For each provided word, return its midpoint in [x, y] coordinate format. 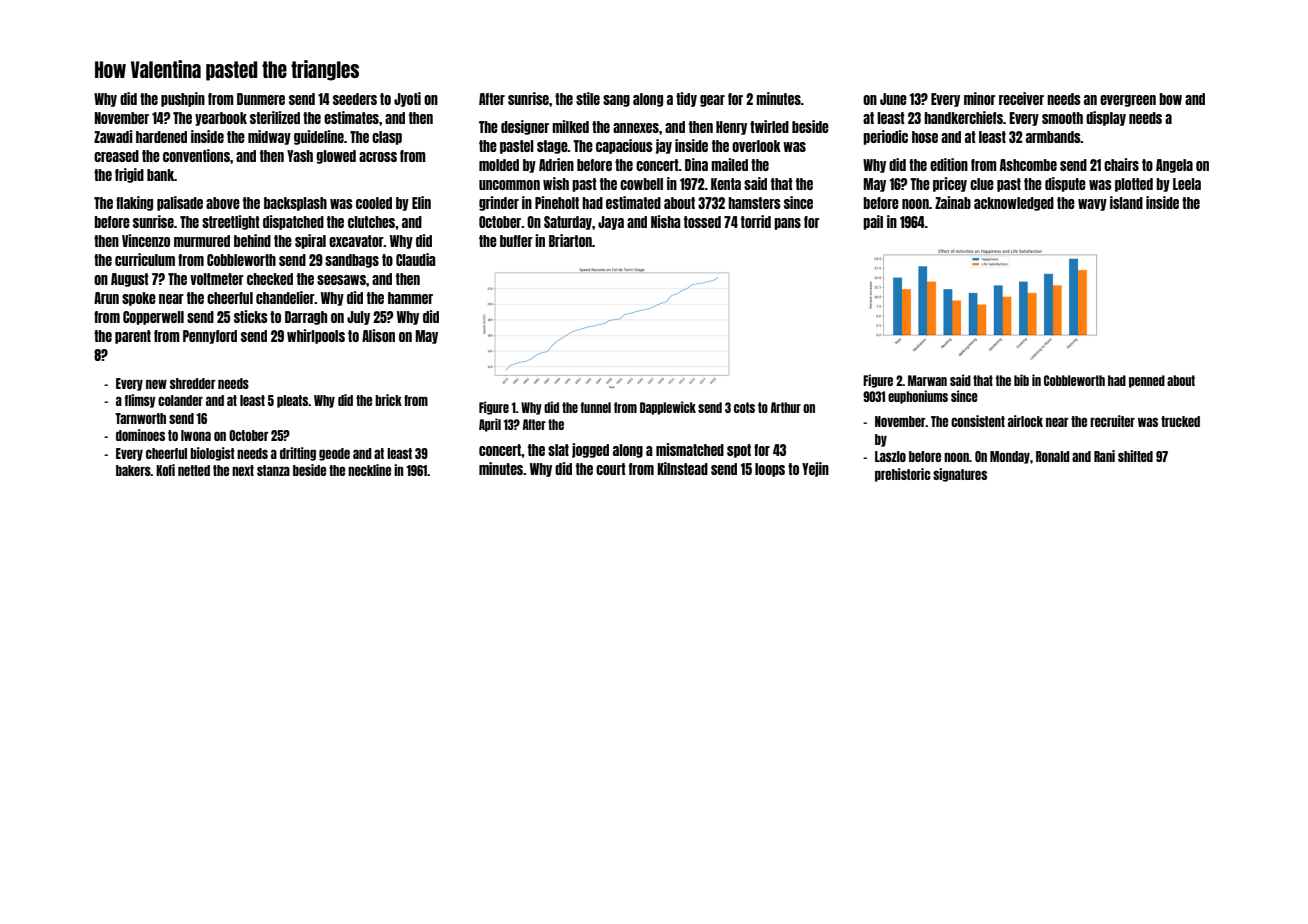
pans [787, 224]
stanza [273, 470]
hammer [410, 298]
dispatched [293, 222]
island [1126, 202]
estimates [351, 117]
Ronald [1053, 456]
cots [744, 407]
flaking [134, 203]
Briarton [570, 240]
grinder [499, 203]
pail [873, 222]
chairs [1121, 164]
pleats [292, 401]
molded [499, 165]
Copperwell [153, 318]
